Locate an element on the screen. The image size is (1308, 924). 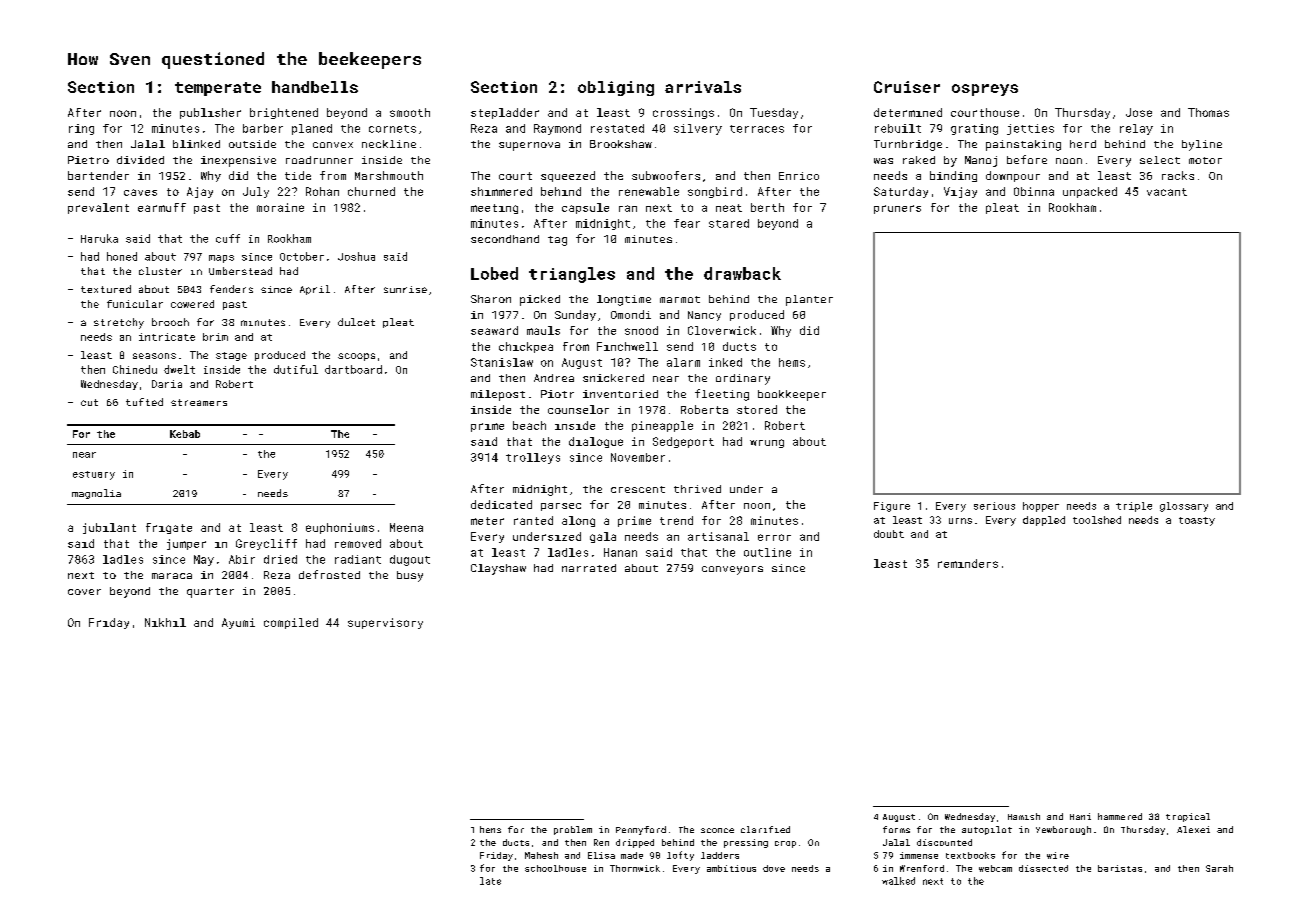
compiled is located at coordinates (291, 623).
